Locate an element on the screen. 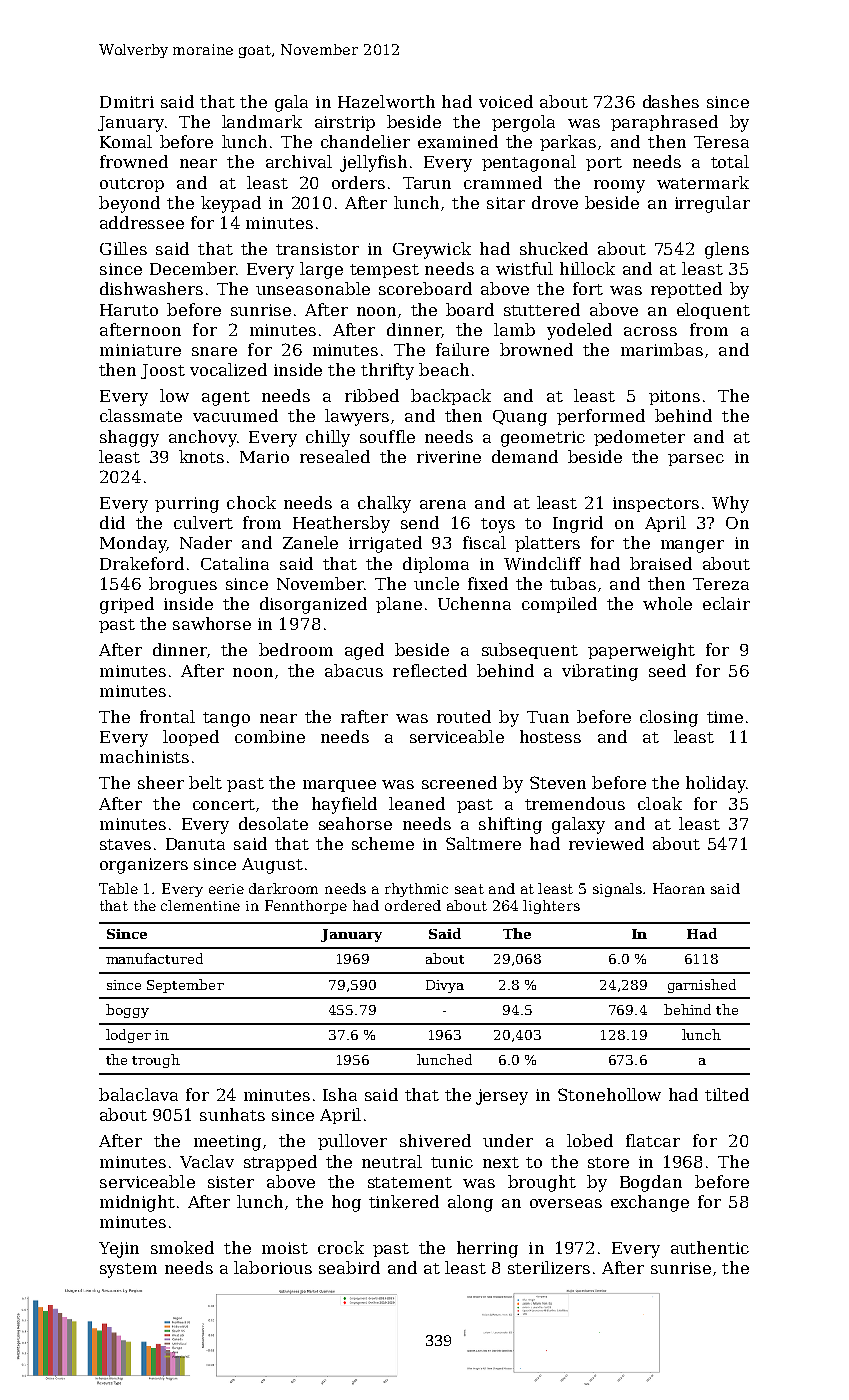 The height and width of the screenshot is (1400, 849). reflected is located at coordinates (430, 670).
